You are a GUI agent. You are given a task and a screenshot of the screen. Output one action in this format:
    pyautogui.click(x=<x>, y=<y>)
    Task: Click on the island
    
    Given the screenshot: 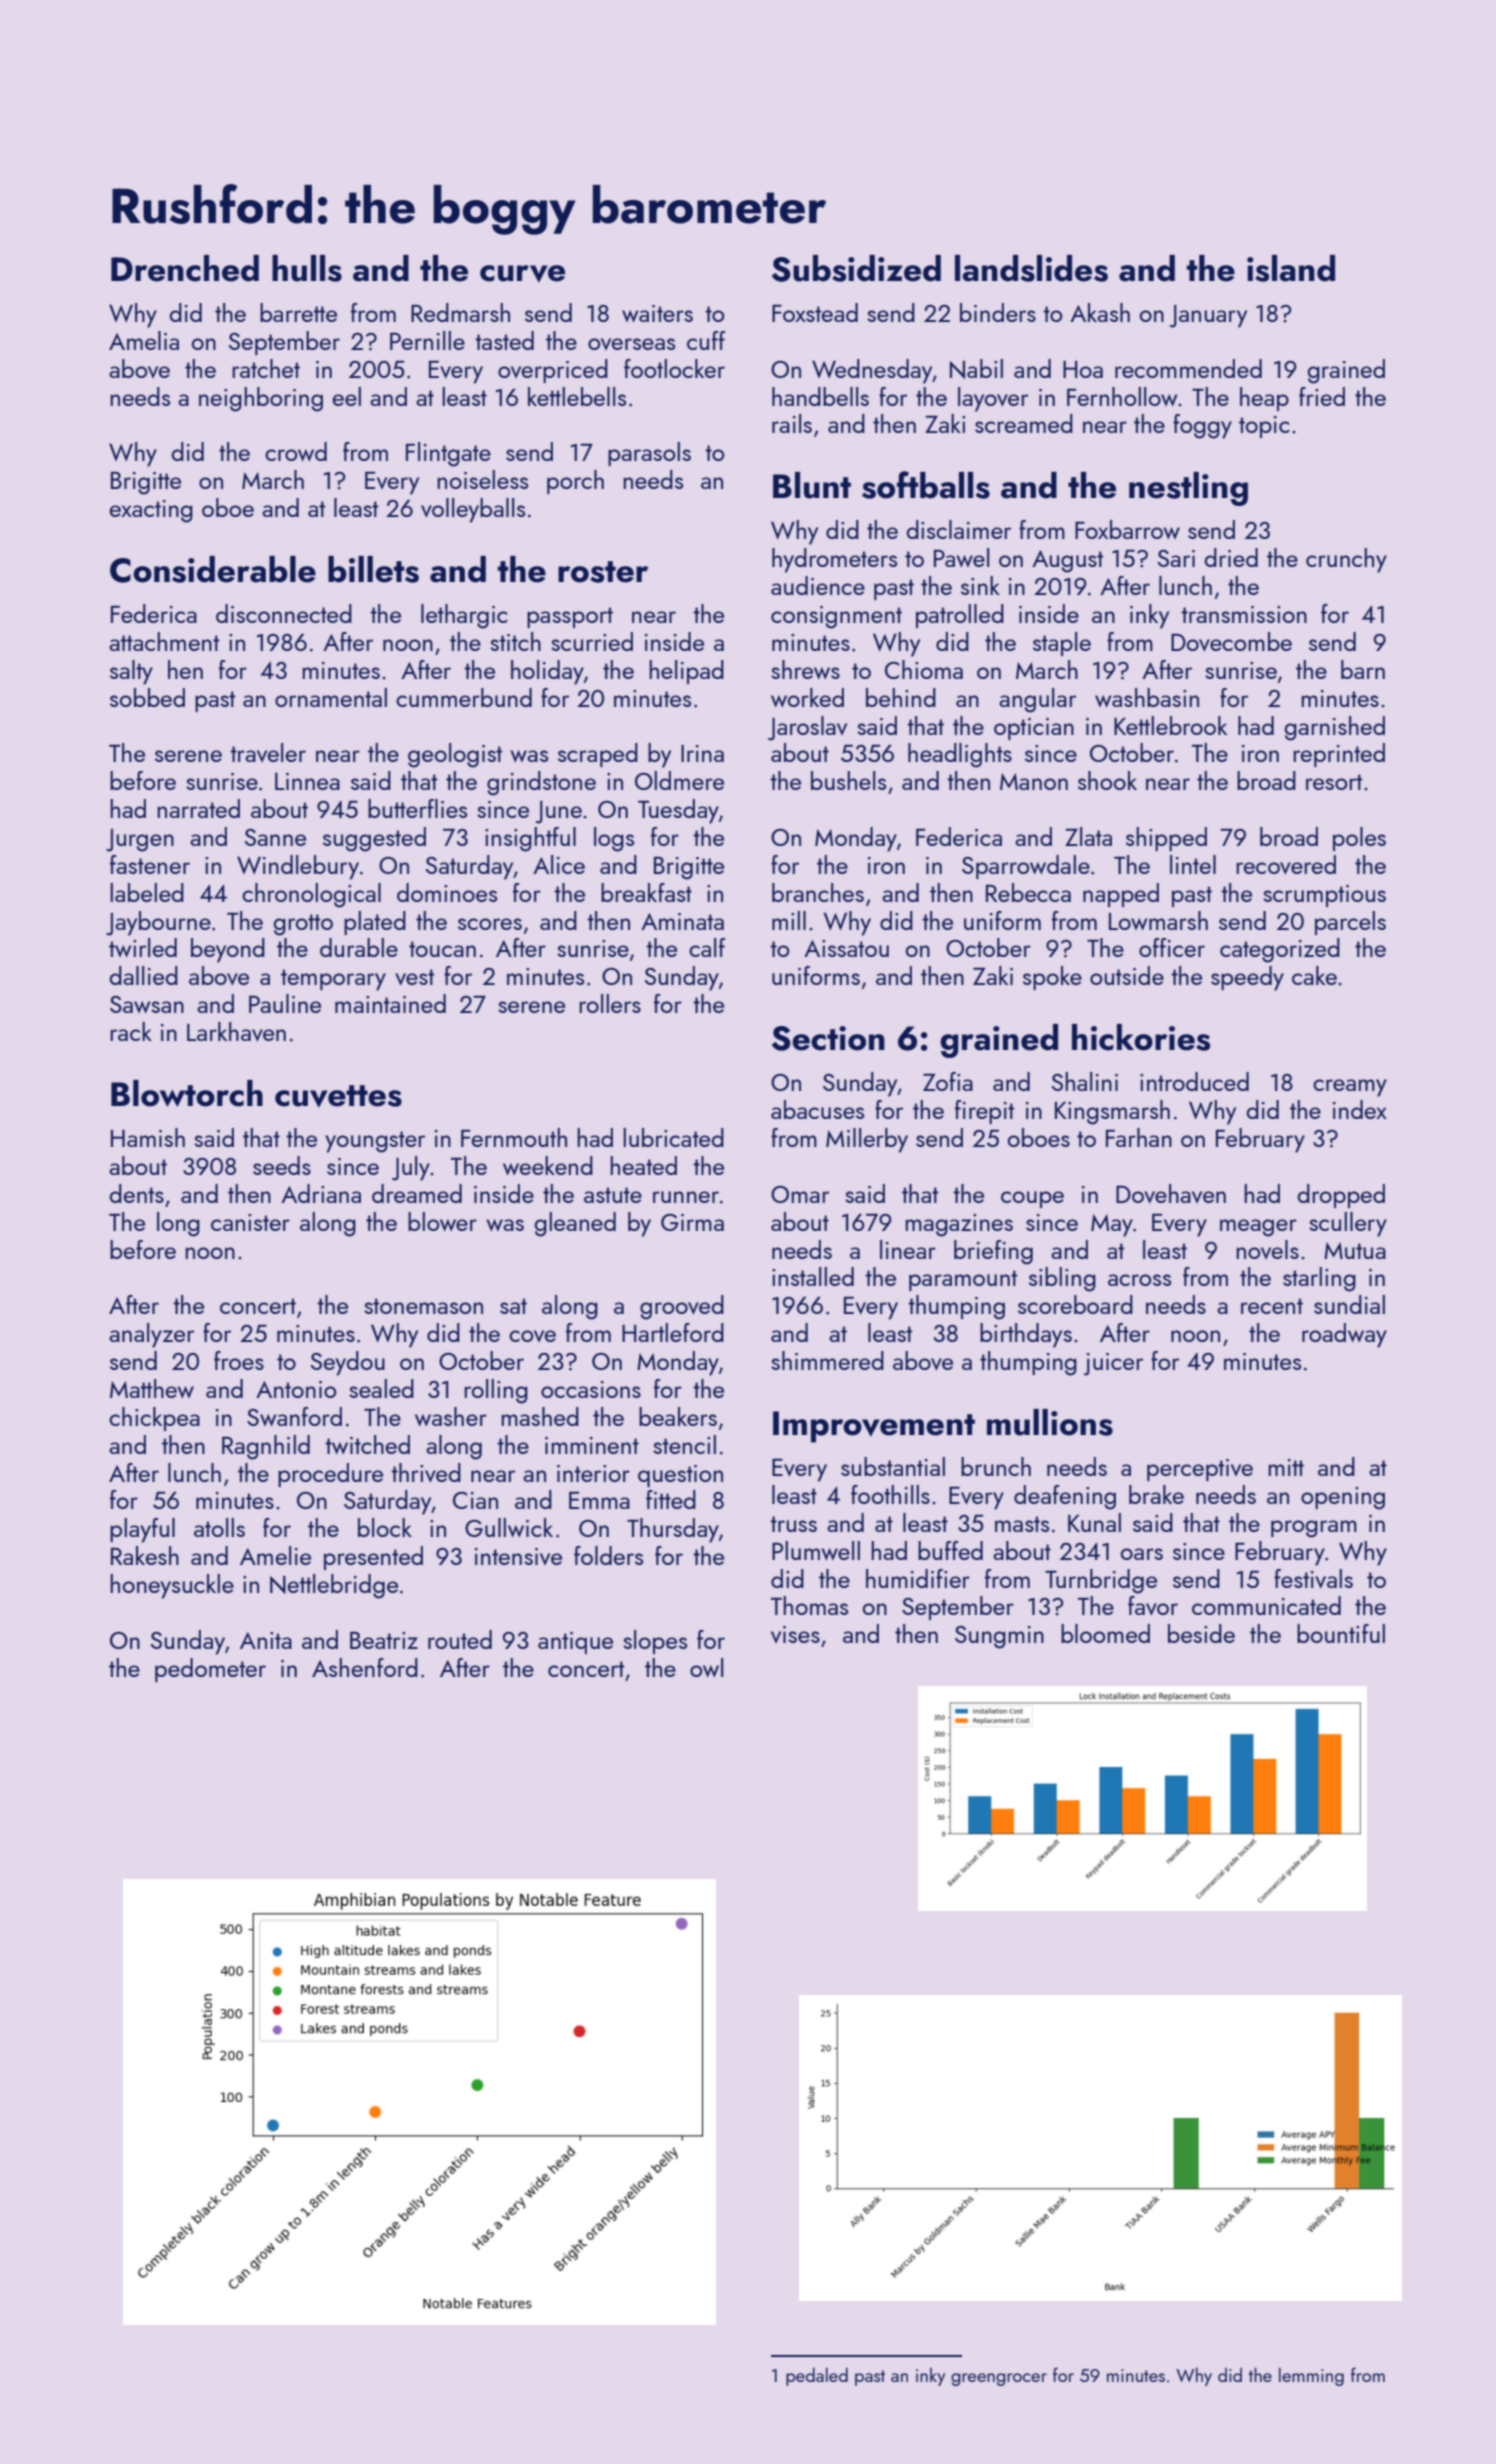 What is the action you would take?
    pyautogui.click(x=1291, y=268)
